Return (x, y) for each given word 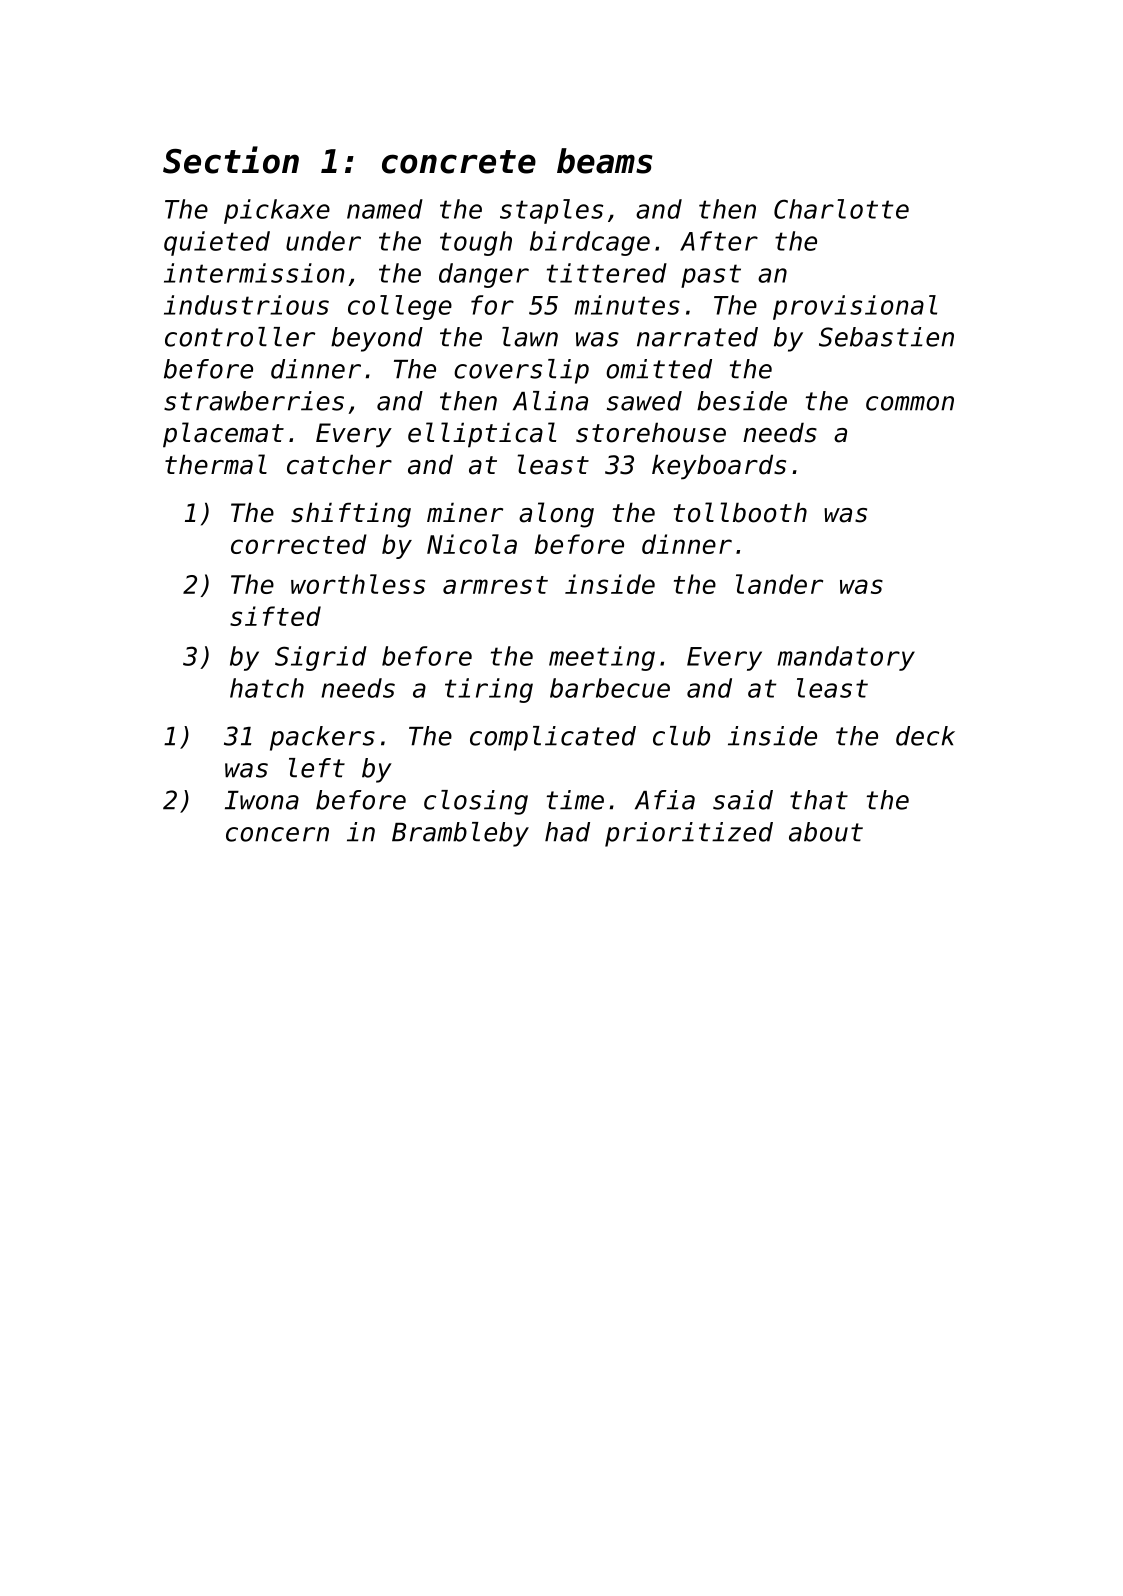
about (826, 832)
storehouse (651, 432)
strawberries (254, 401)
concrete (459, 162)
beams (605, 161)
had (567, 832)
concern (277, 834)
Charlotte (841, 209)
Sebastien (886, 337)
